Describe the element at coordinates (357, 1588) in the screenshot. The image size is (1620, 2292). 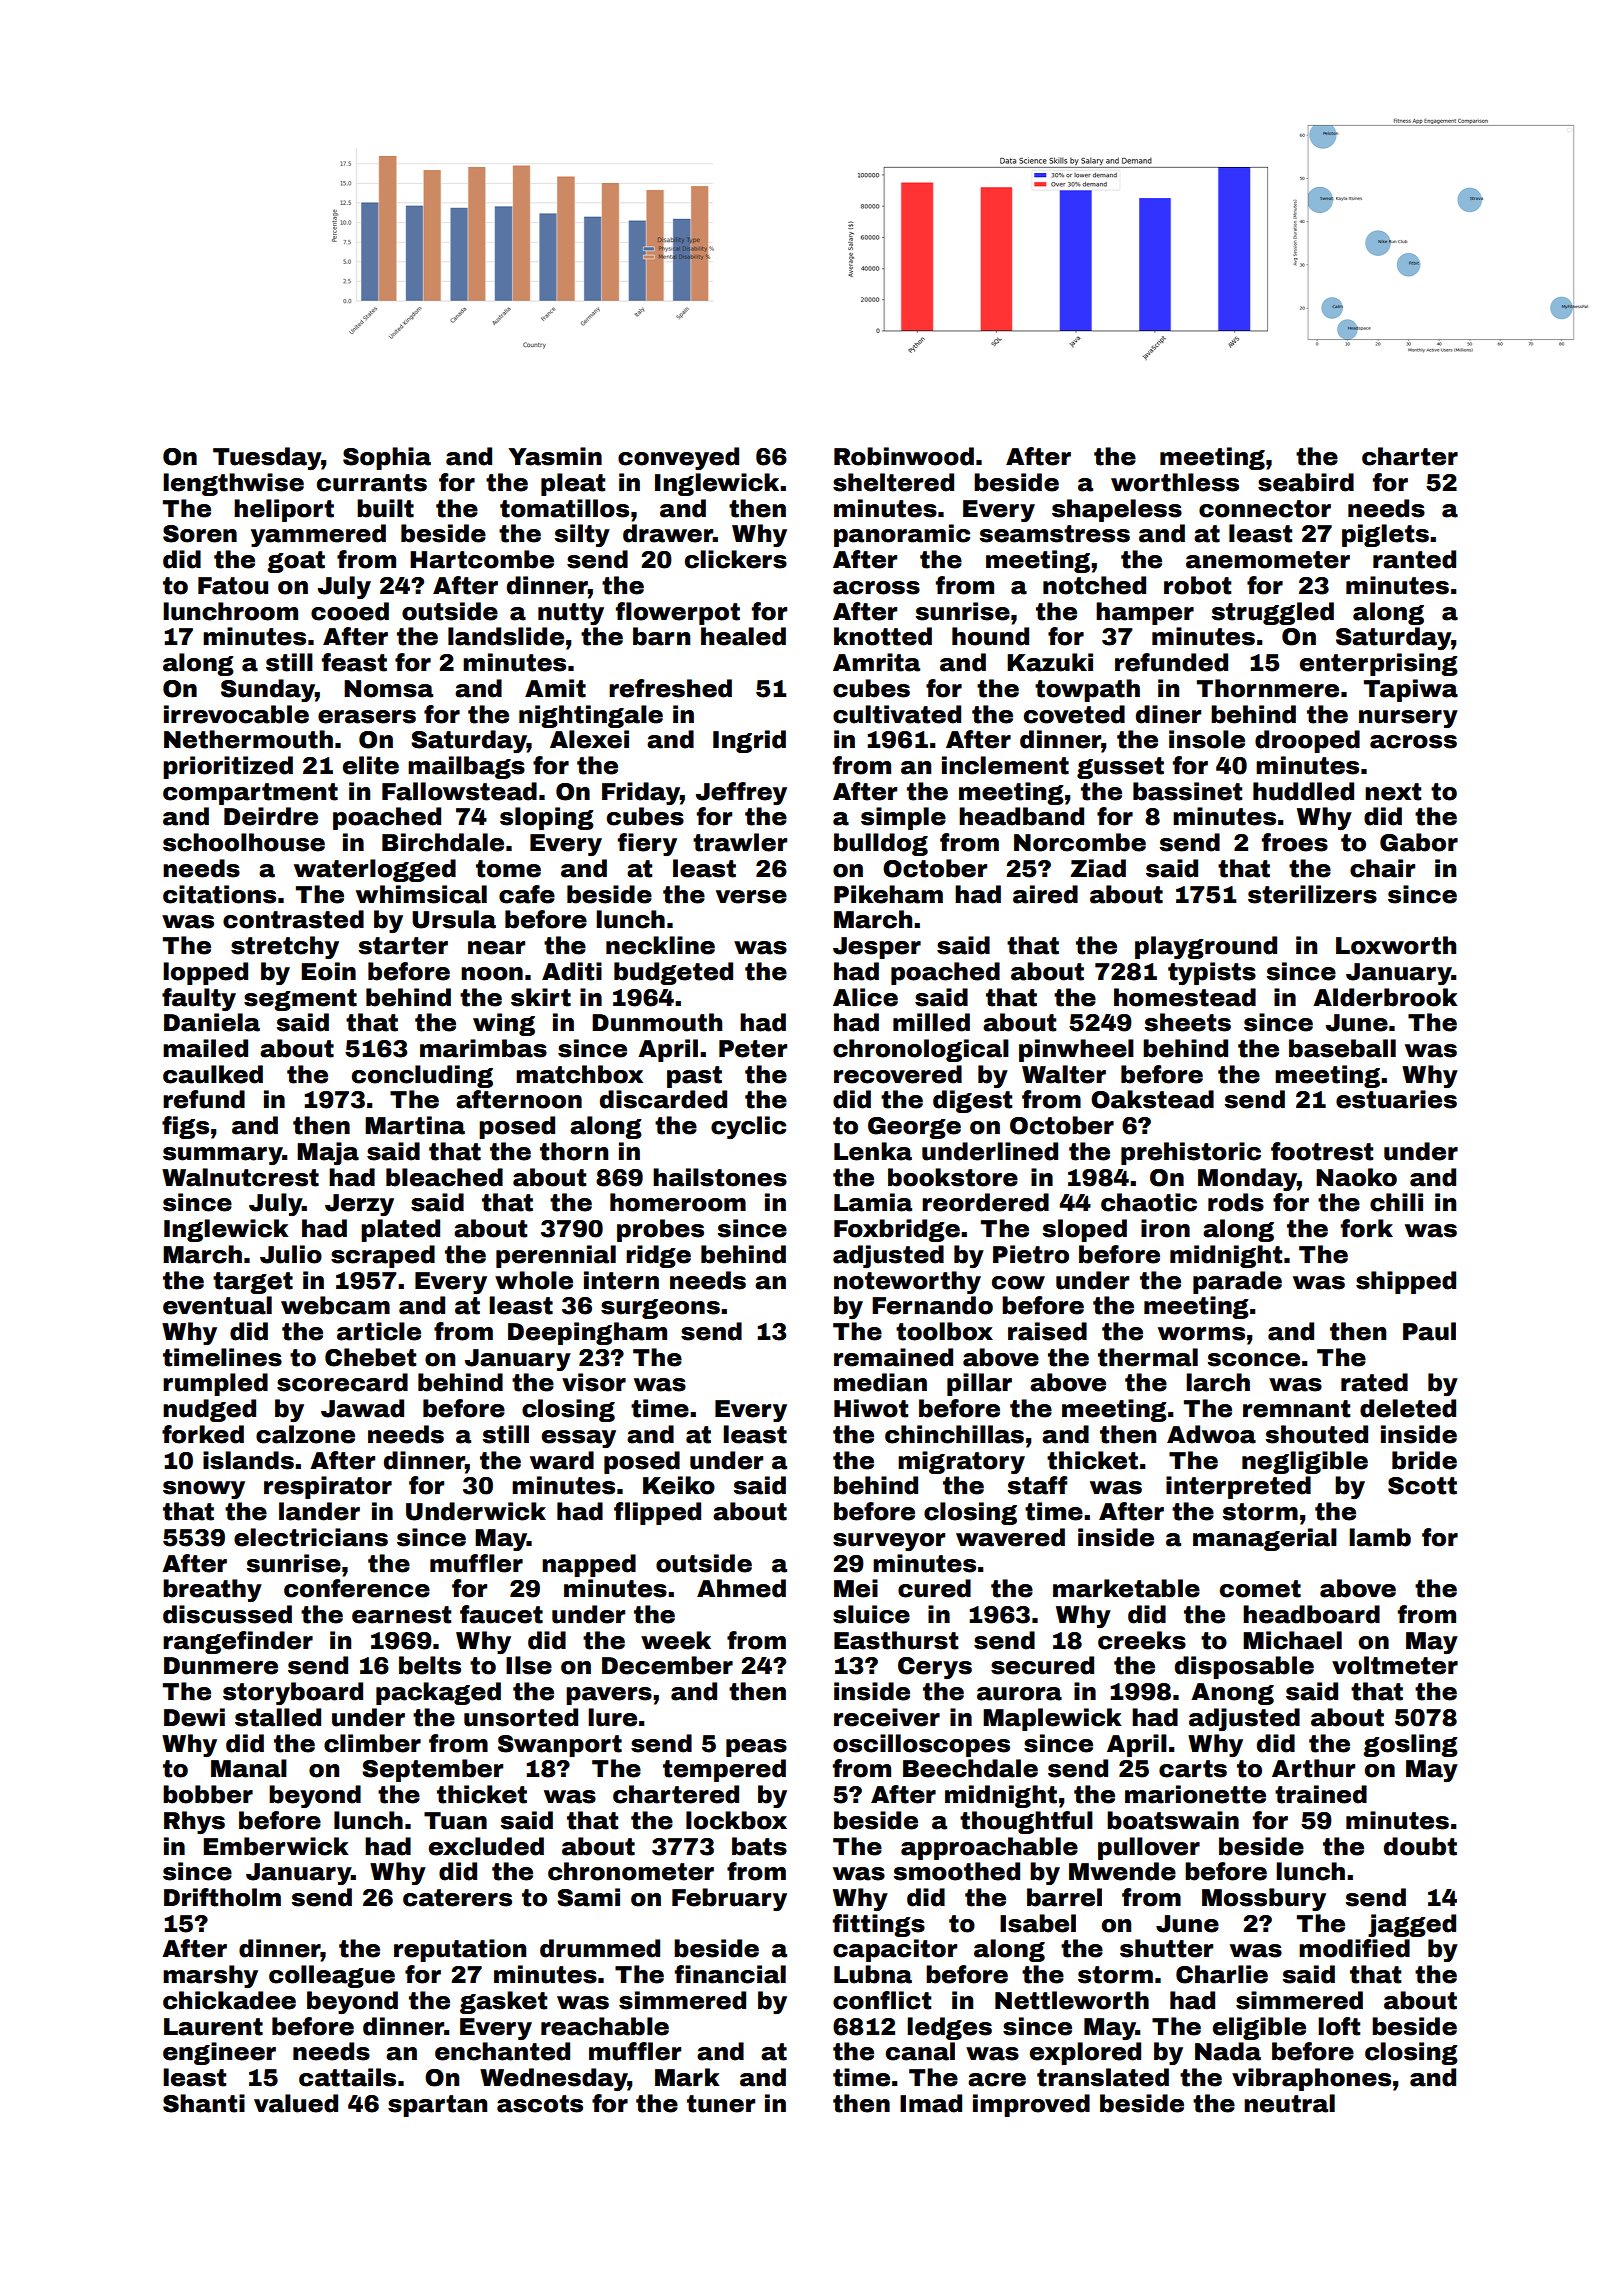
I see `conference` at that location.
